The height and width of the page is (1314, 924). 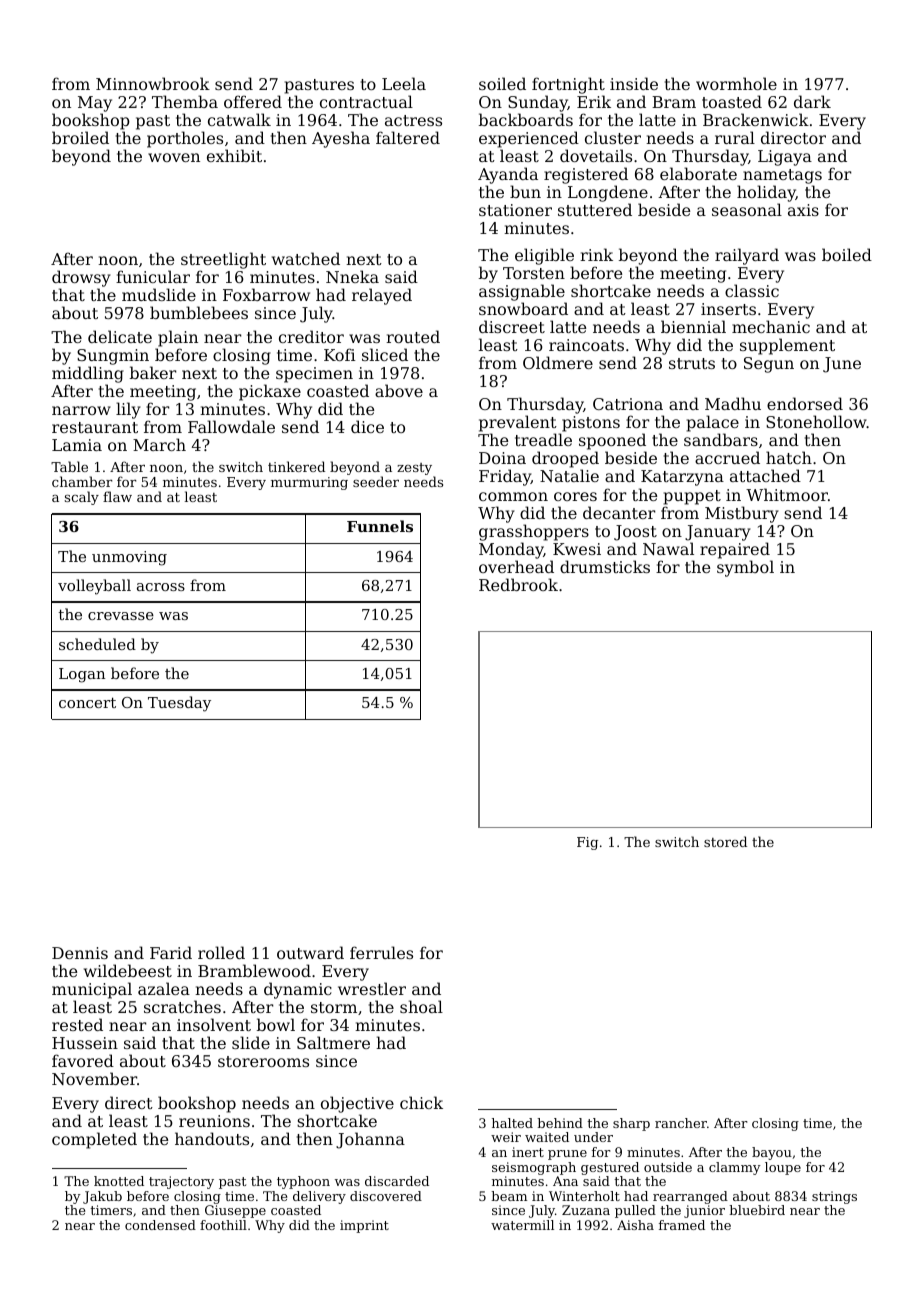 I want to click on Ayesha, so click(x=341, y=139).
